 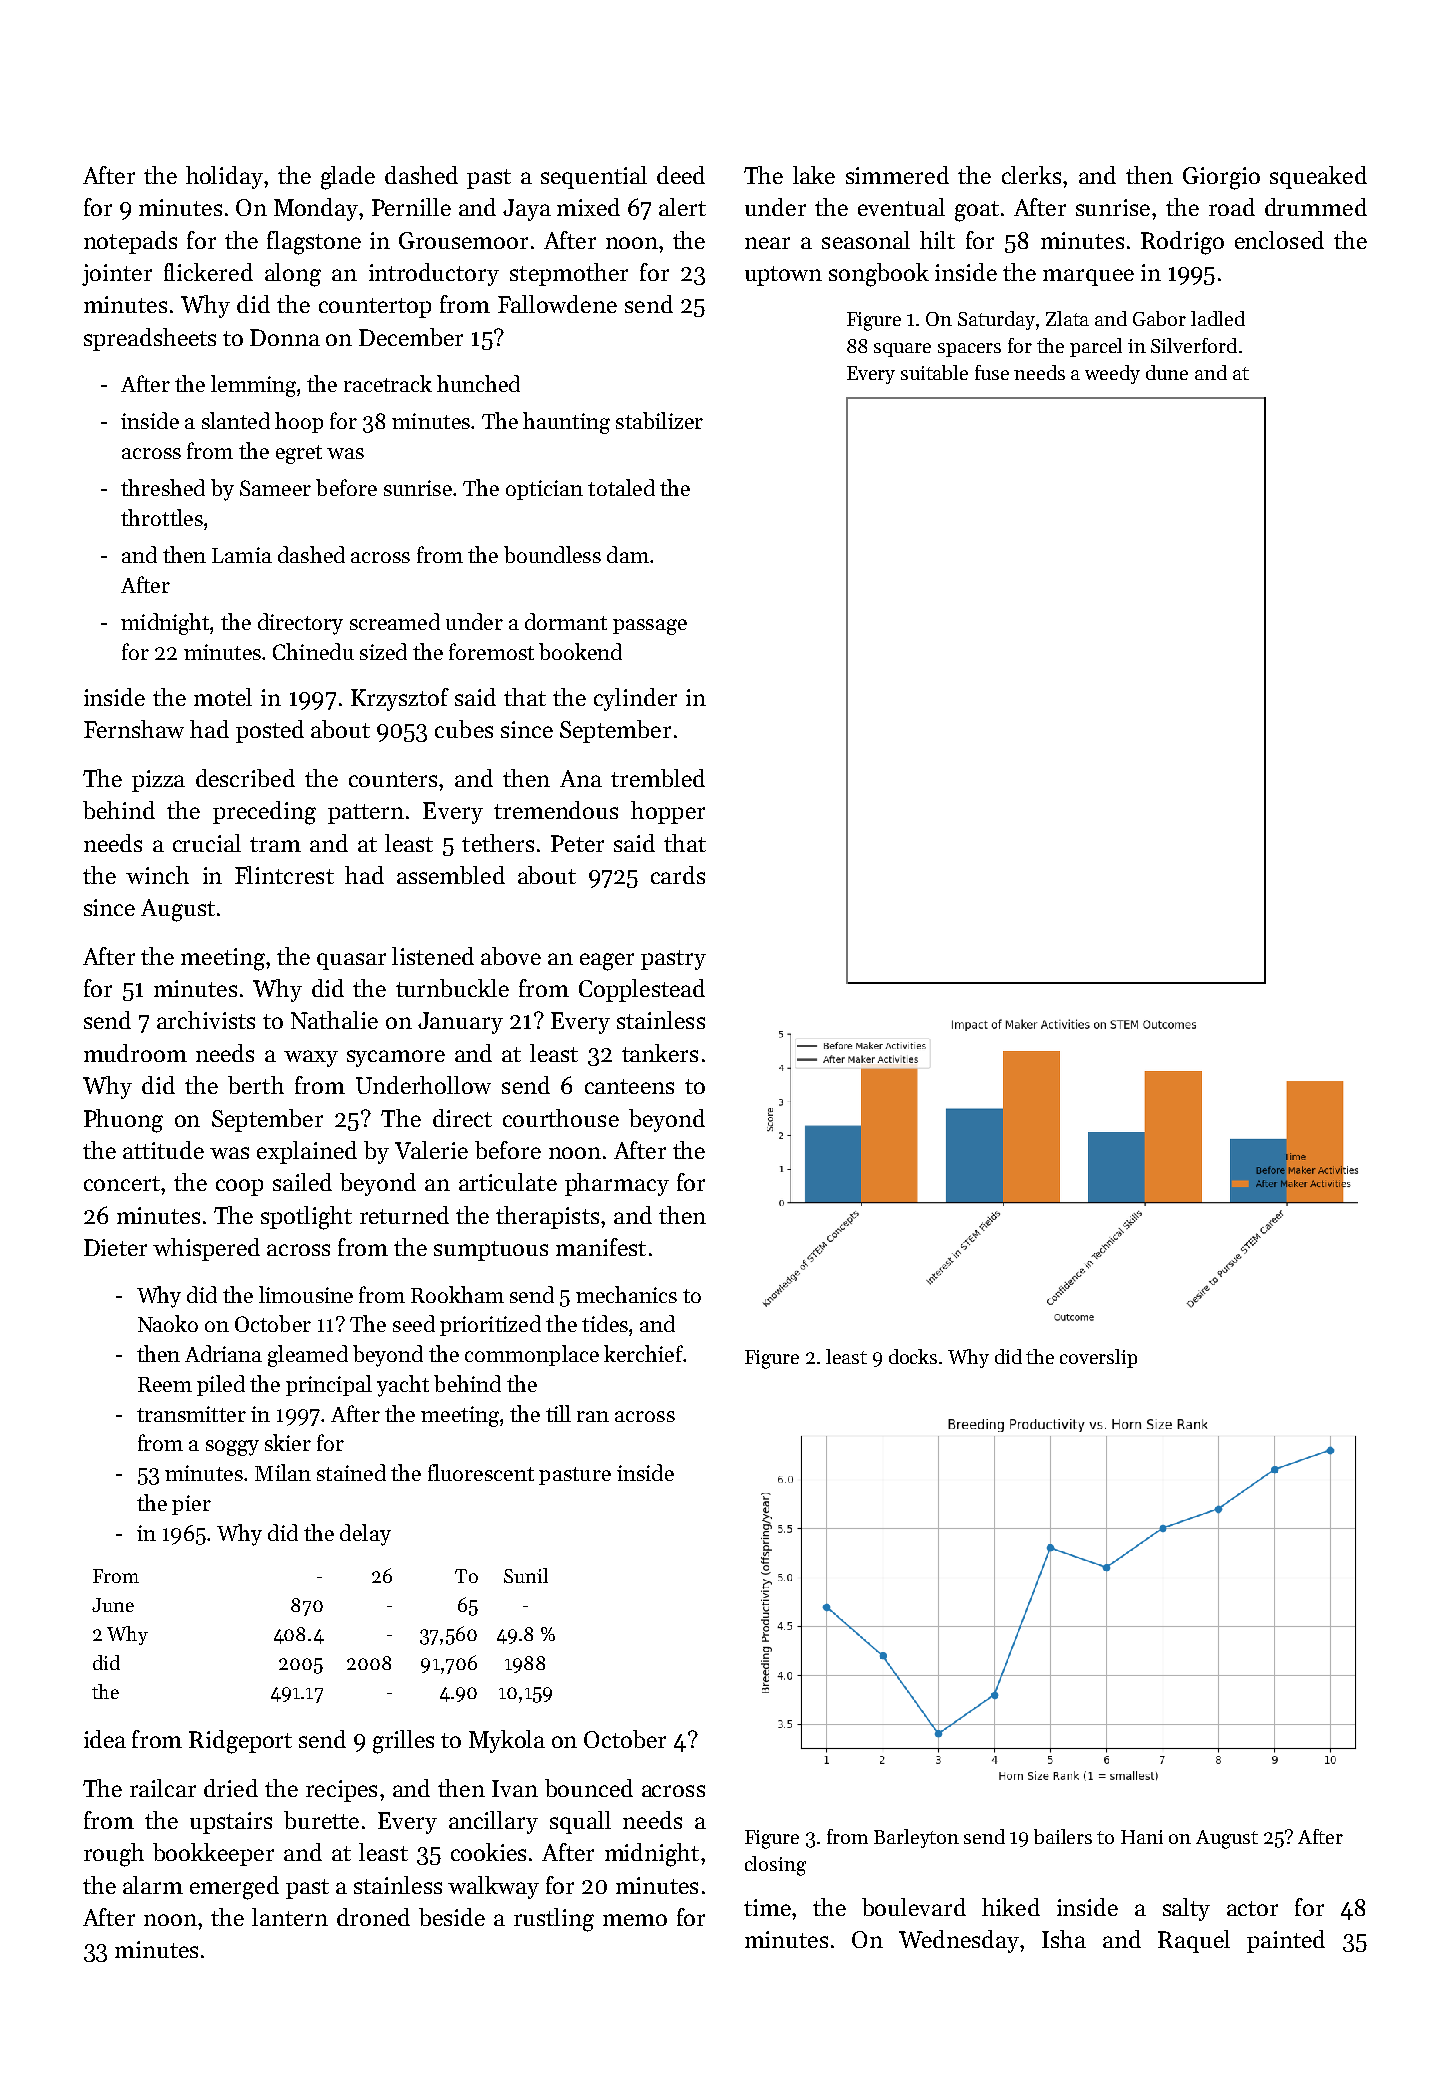 I want to click on sailed, so click(x=302, y=1182).
